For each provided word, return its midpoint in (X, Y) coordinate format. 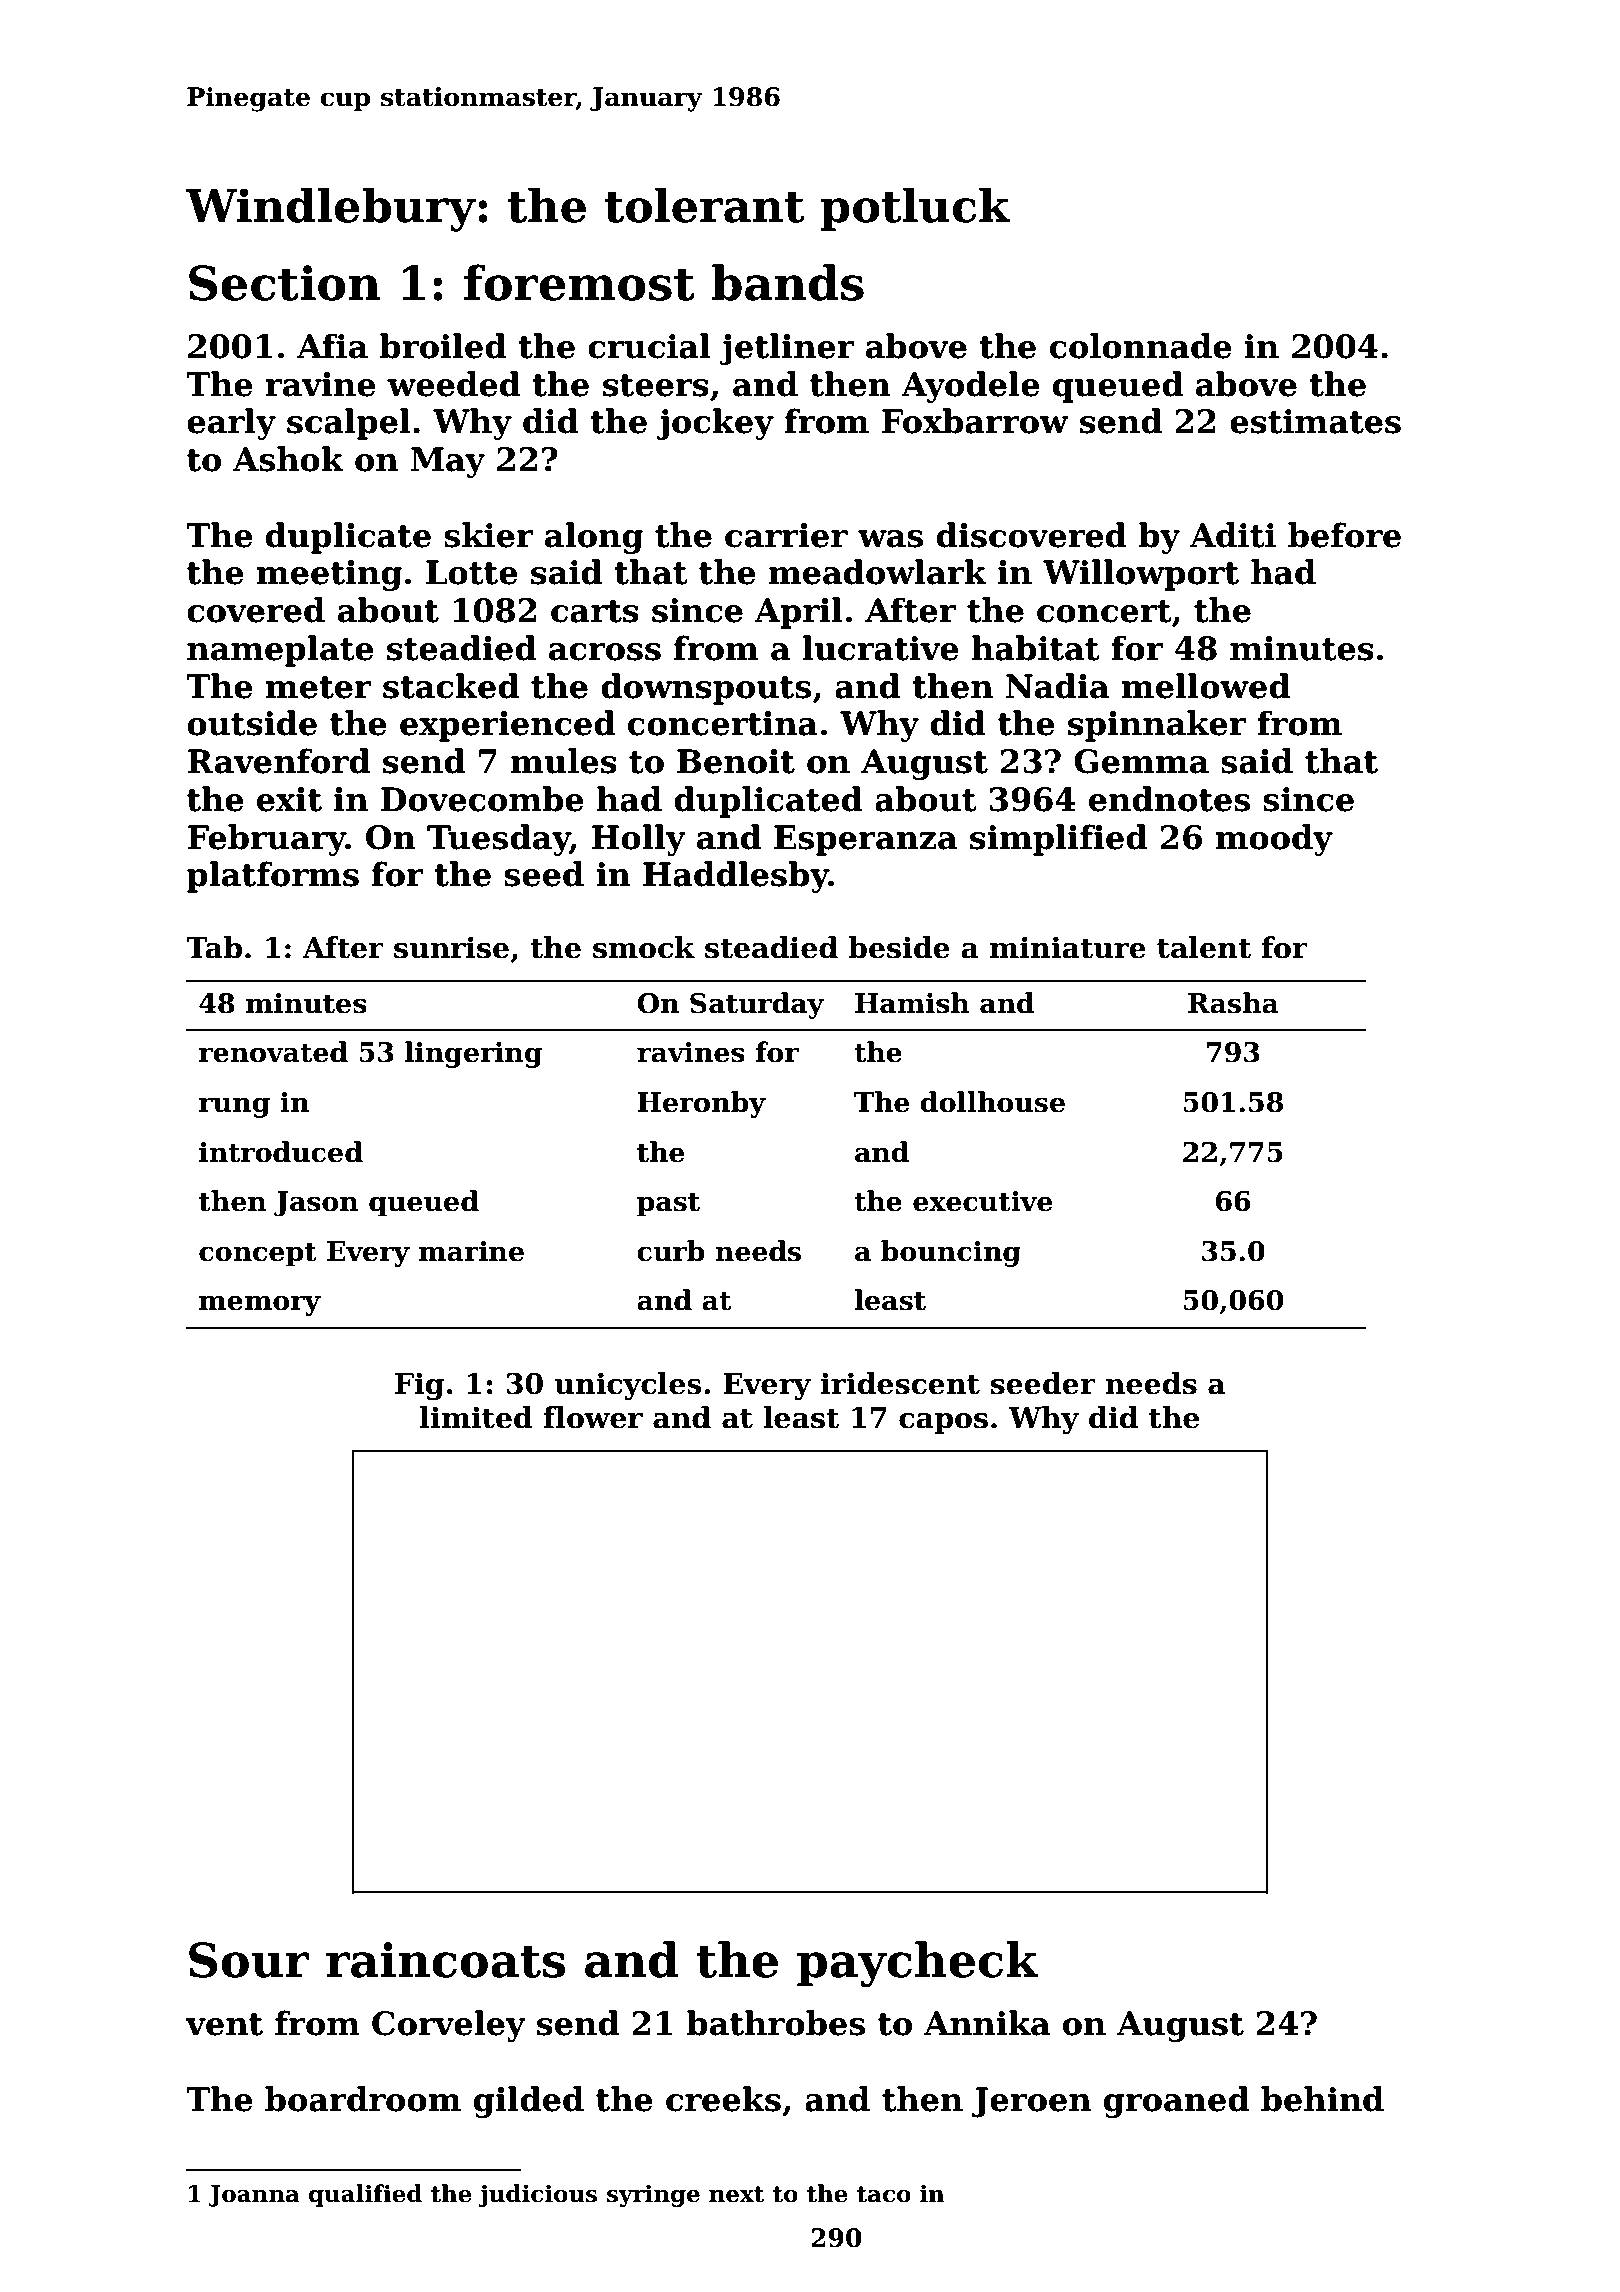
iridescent (900, 1383)
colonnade (1141, 346)
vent (224, 2024)
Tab (214, 947)
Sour (249, 1960)
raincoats (446, 1960)
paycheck (918, 1964)
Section (284, 283)
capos (943, 1423)
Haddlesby (736, 877)
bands (788, 282)
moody (1274, 840)
